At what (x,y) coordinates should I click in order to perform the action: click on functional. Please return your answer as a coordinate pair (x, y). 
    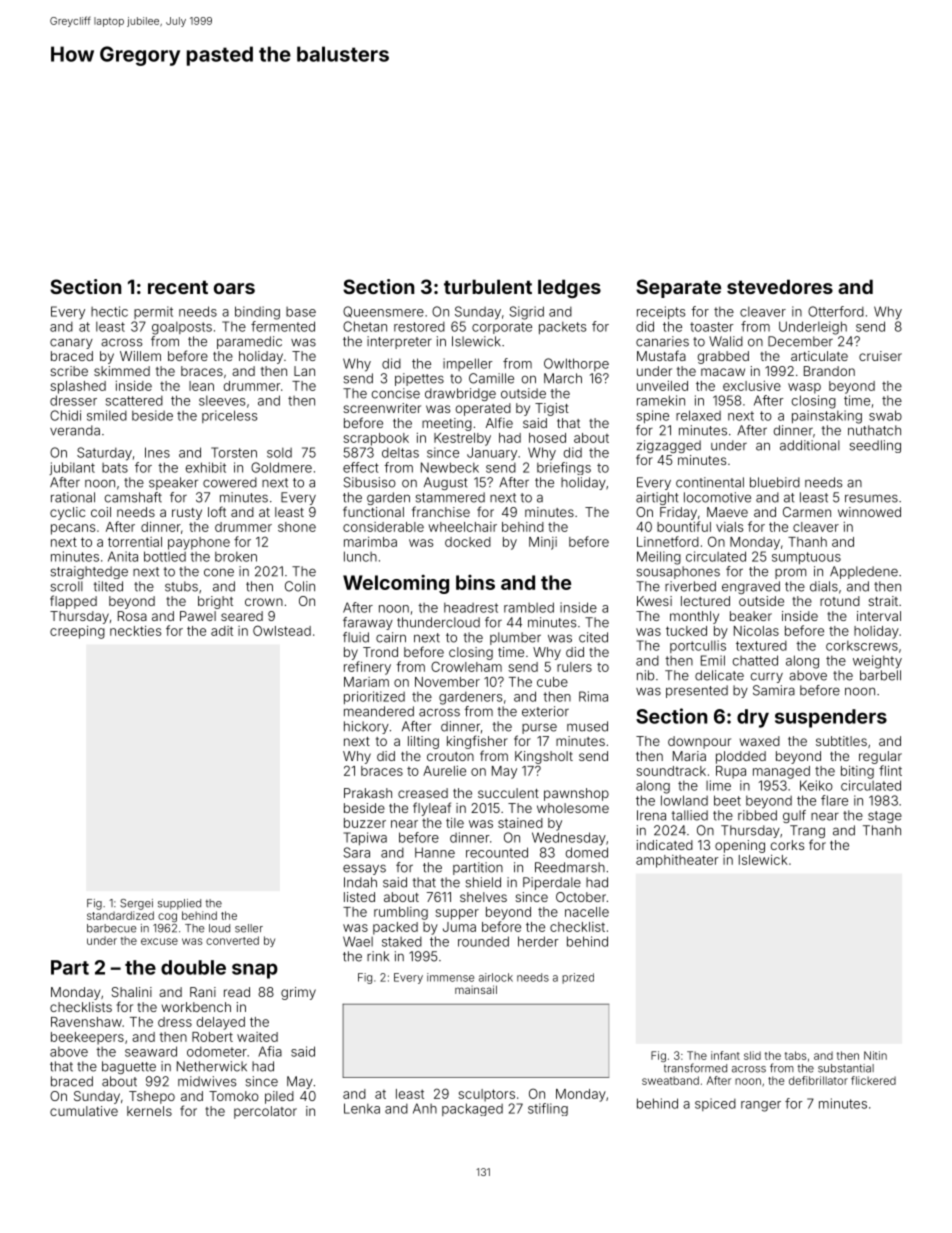
    Looking at the image, I should click on (373, 511).
